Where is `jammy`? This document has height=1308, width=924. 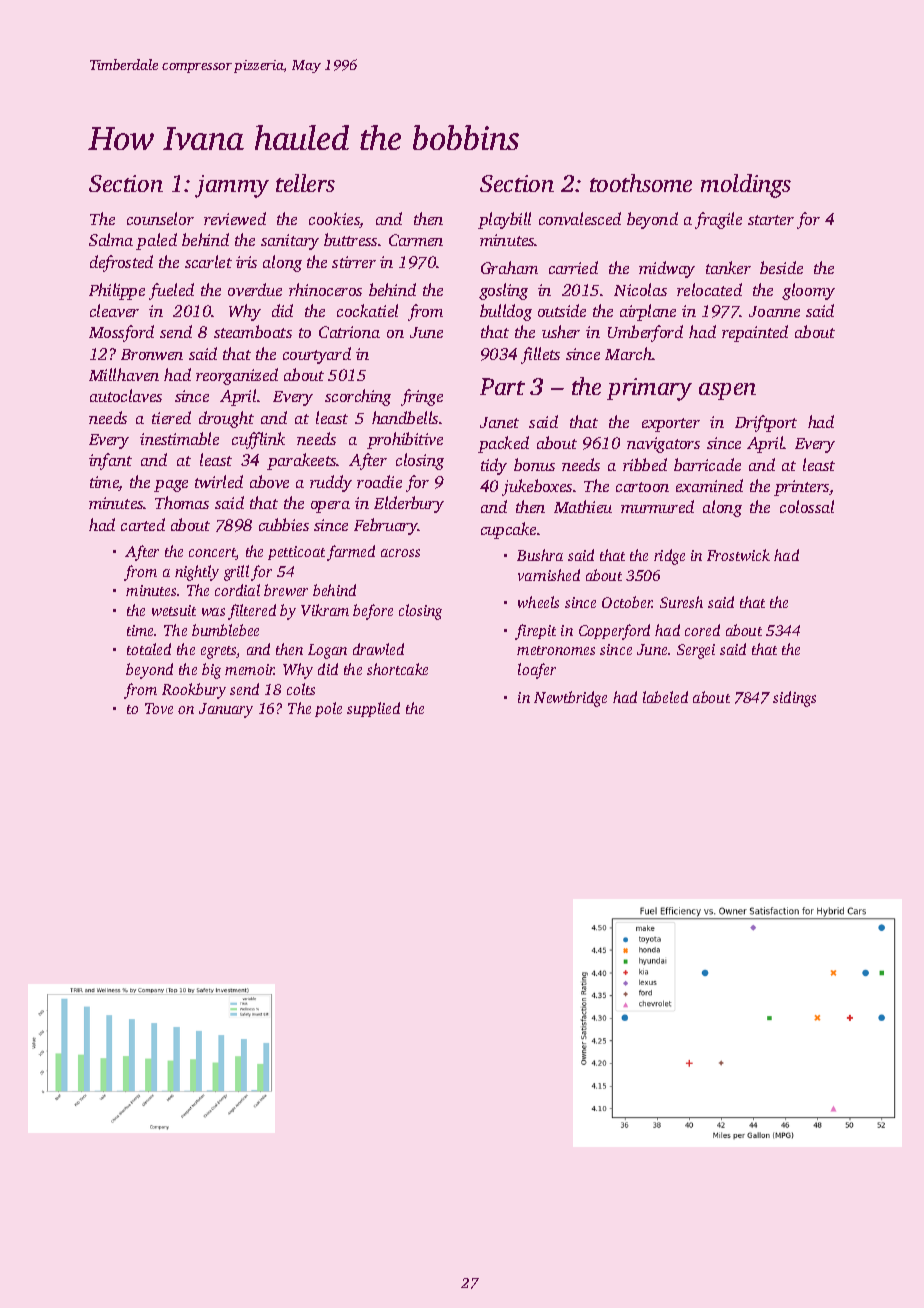 jammy is located at coordinates (232, 186).
